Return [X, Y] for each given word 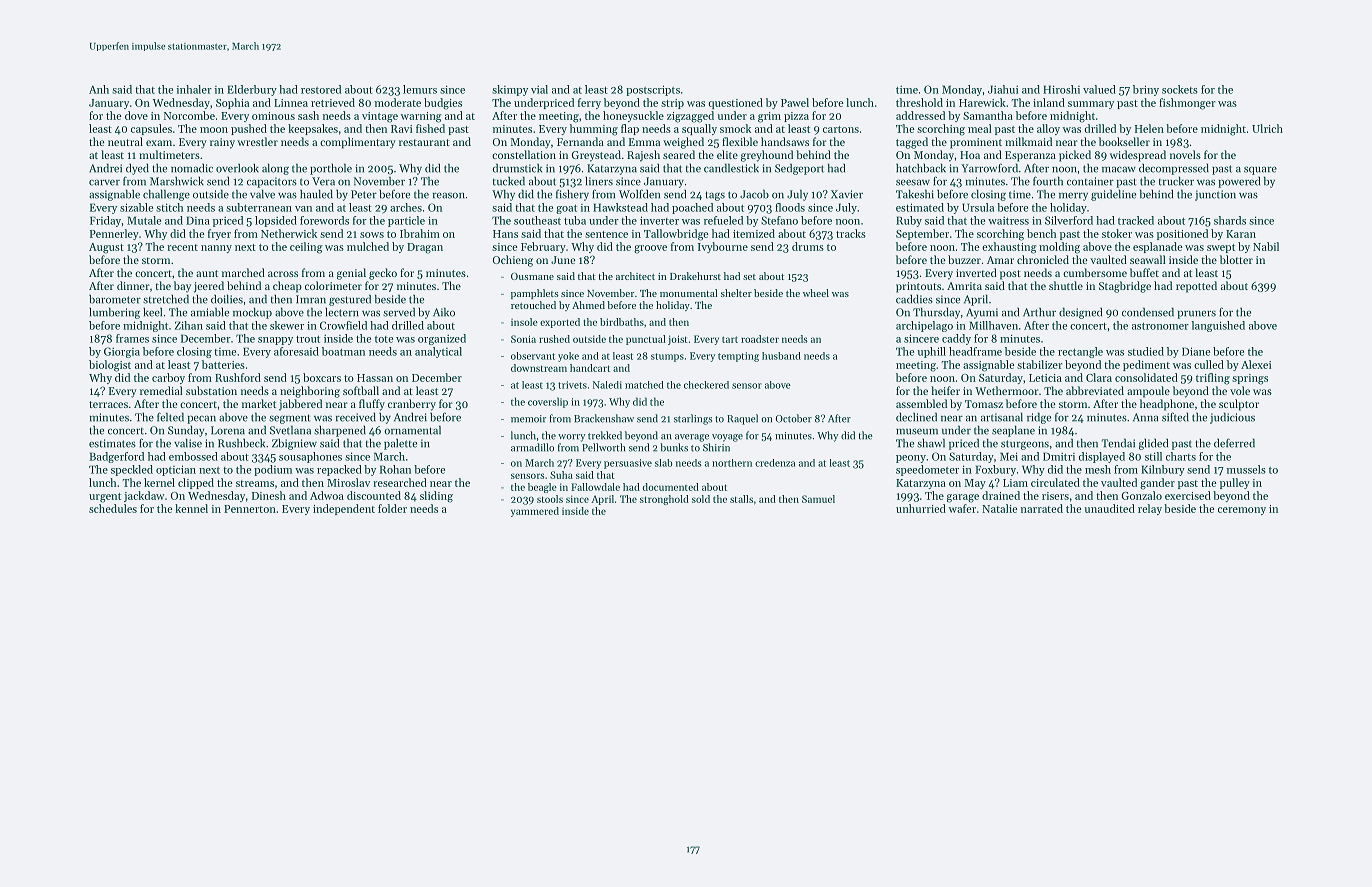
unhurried [921, 508]
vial [539, 89]
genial [351, 274]
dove [136, 115]
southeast [537, 220]
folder [392, 508]
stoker [1117, 233]
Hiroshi [1061, 89]
